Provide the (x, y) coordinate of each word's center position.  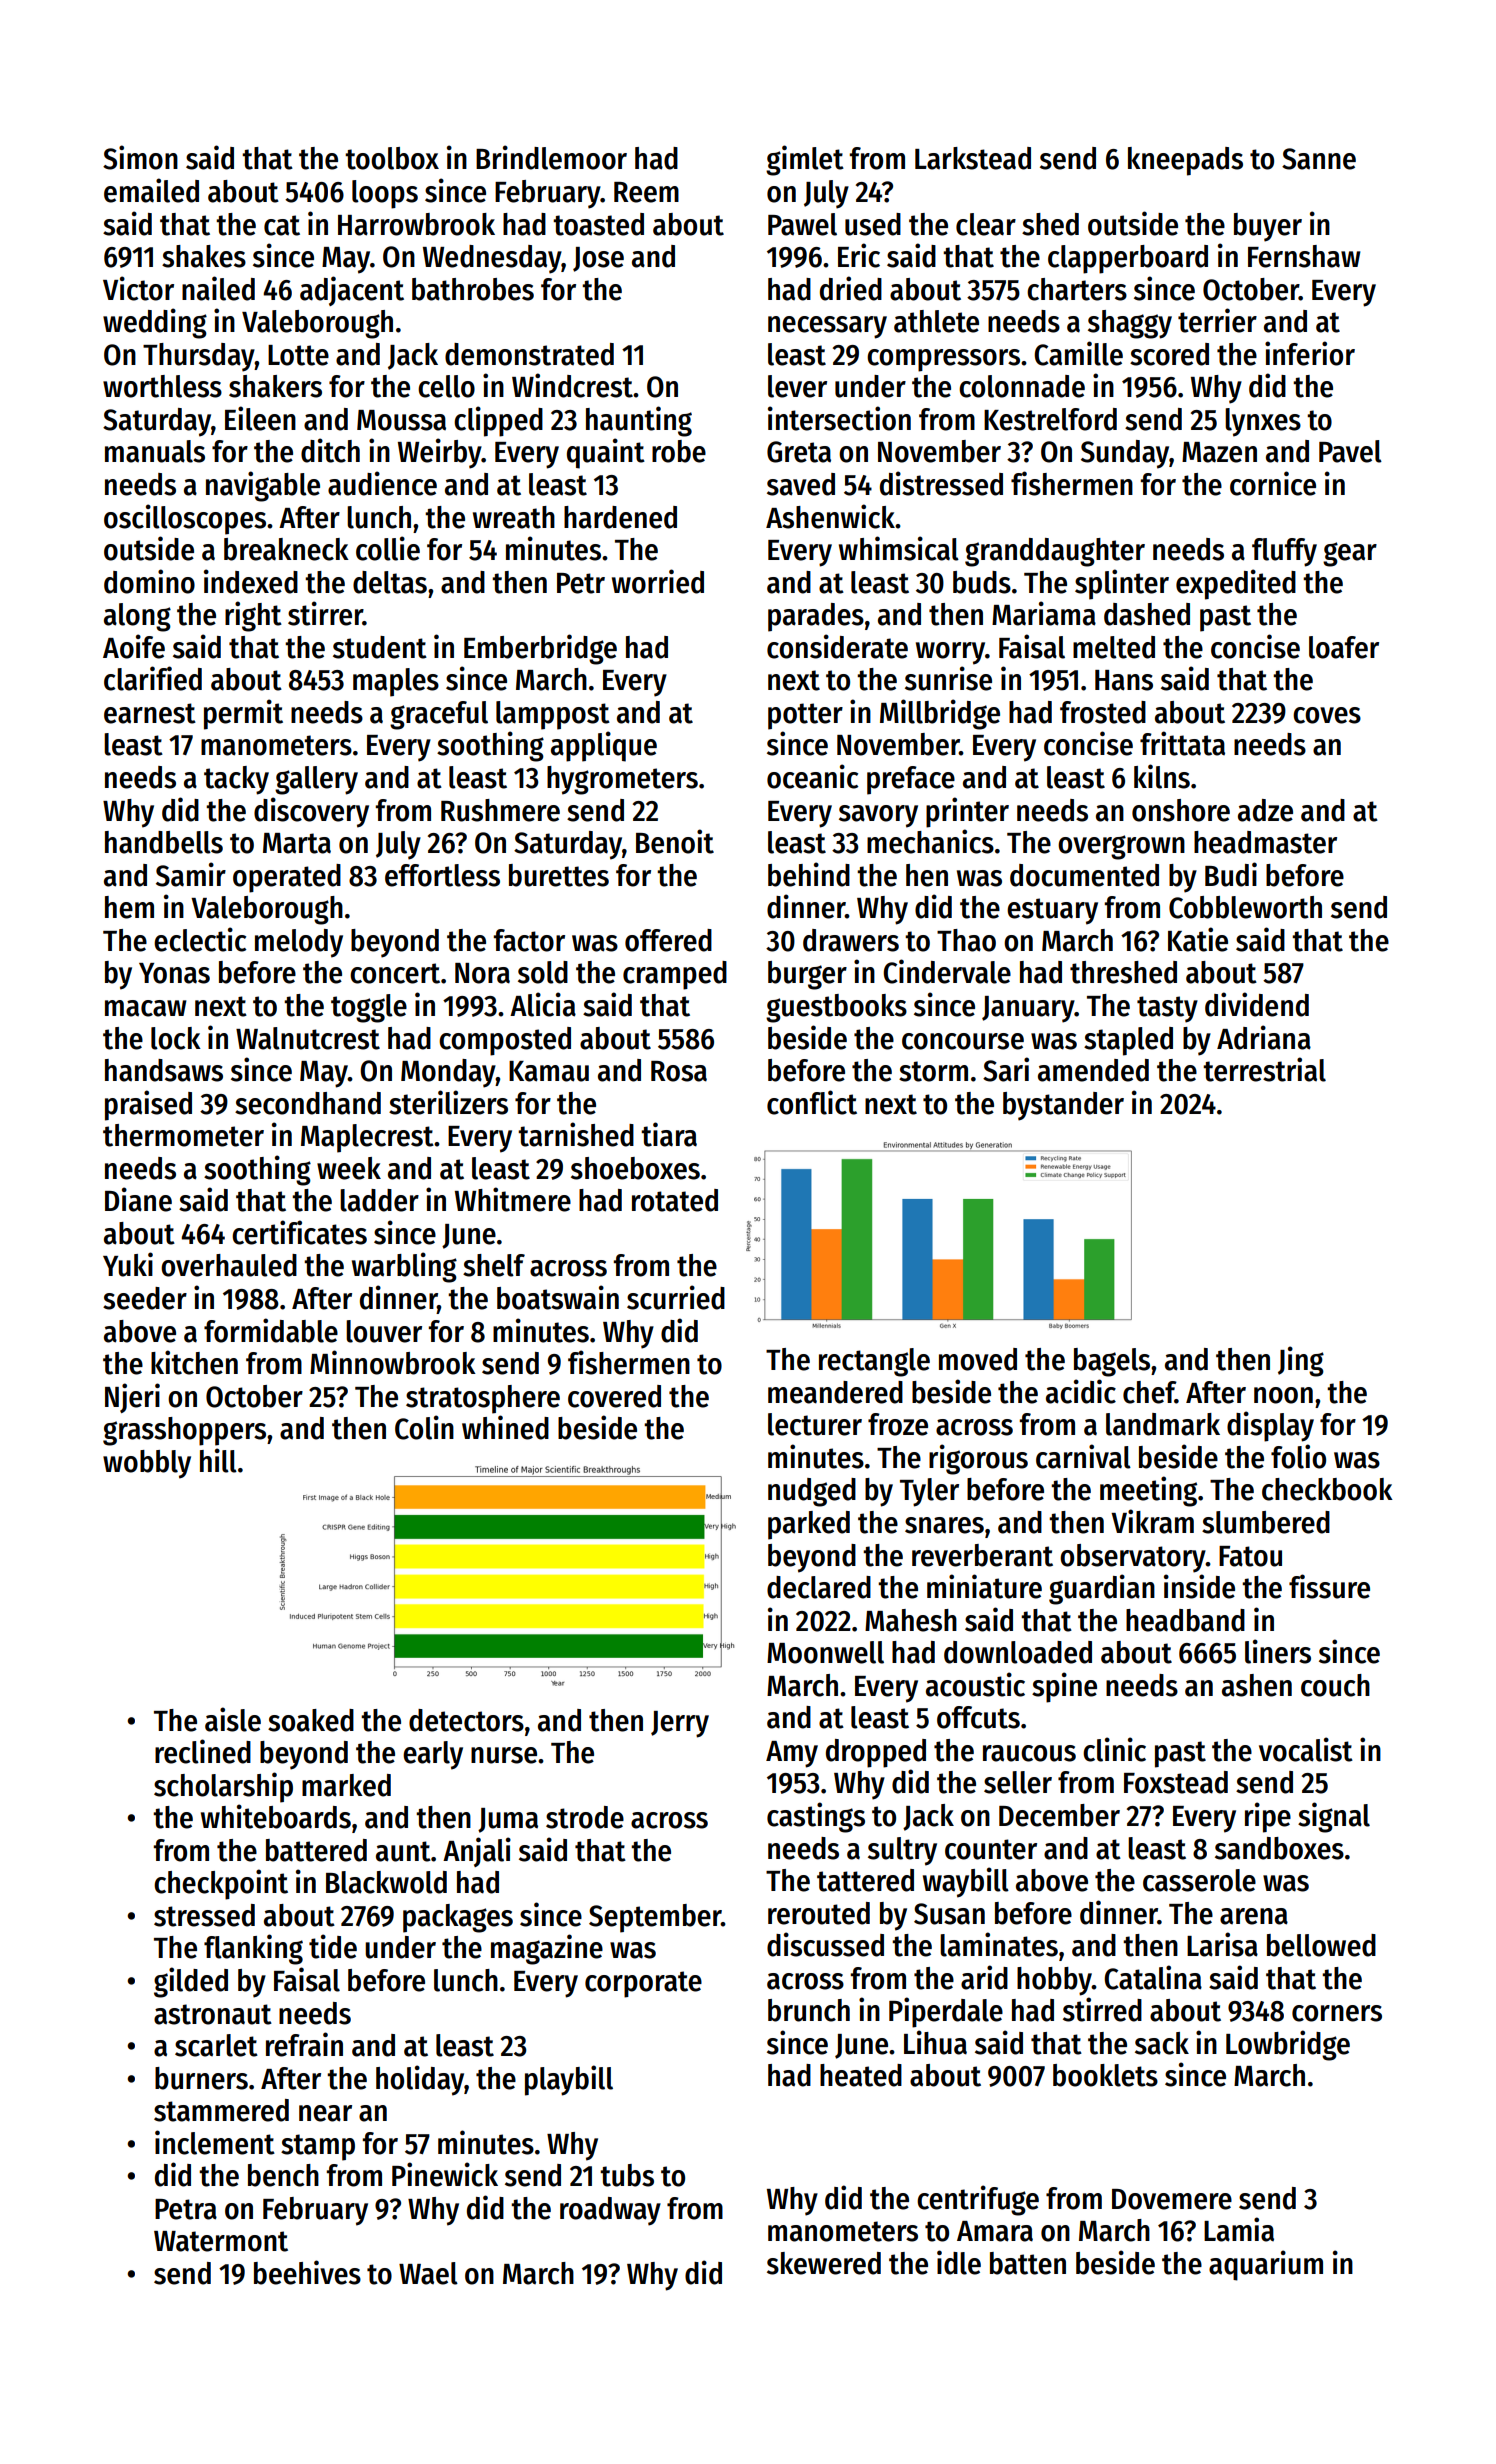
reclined (203, 1751)
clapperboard (1128, 259)
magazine (547, 1949)
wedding (155, 323)
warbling (404, 1267)
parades (816, 617)
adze (1265, 810)
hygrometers (622, 780)
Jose (598, 259)
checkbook (1327, 1489)
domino (149, 581)
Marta (297, 843)
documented (1084, 875)
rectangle (874, 1362)
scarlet (216, 2045)
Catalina (1153, 1977)
